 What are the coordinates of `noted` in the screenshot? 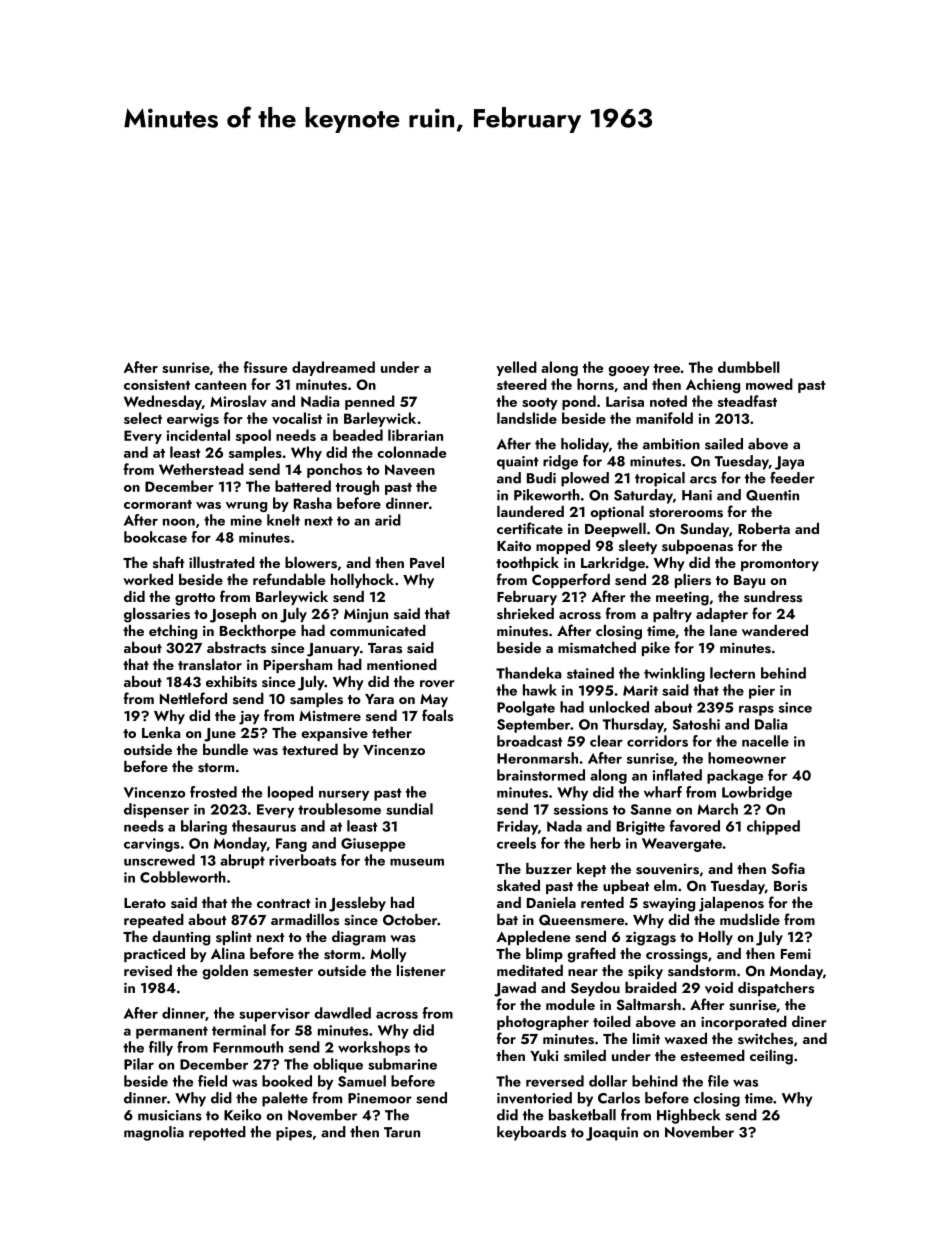 It's located at (668, 401).
